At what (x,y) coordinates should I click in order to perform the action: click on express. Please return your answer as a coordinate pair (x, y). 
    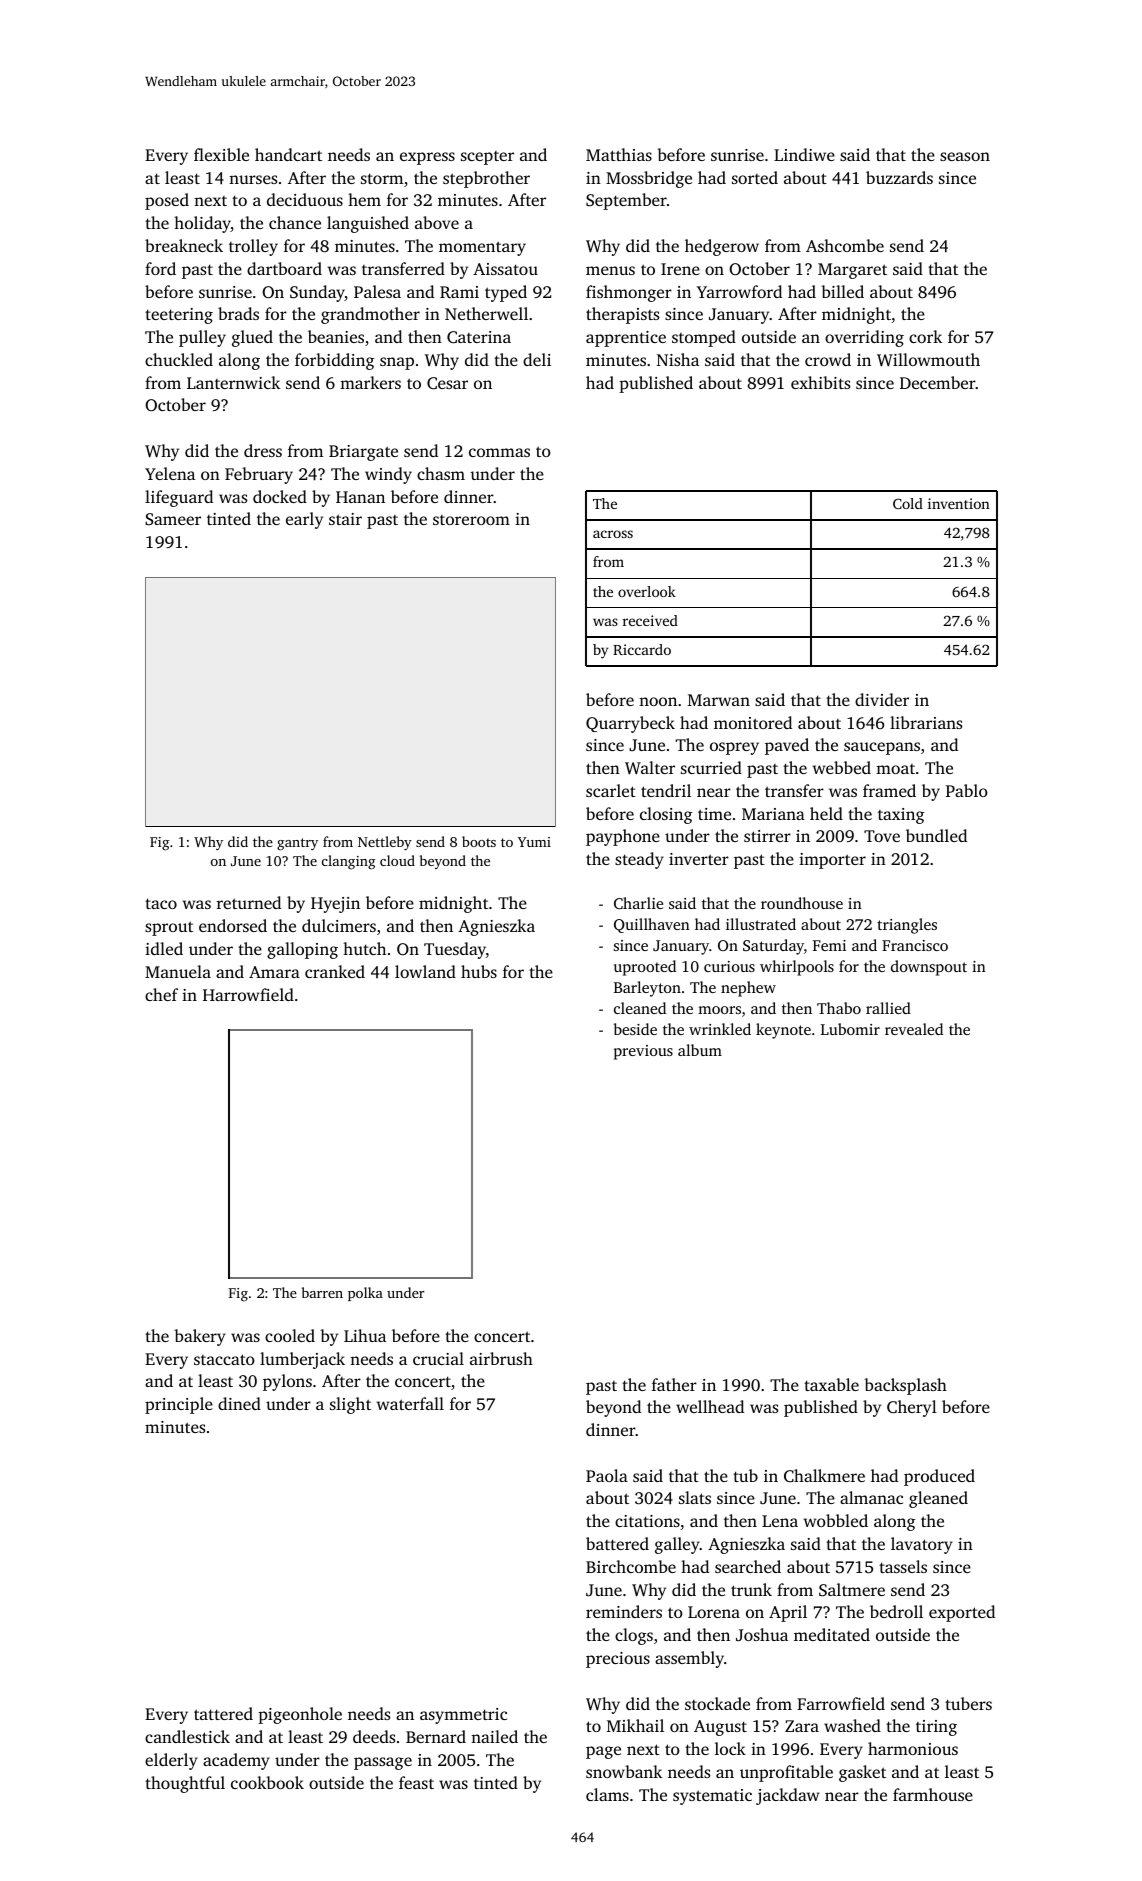
    Looking at the image, I should click on (427, 158).
